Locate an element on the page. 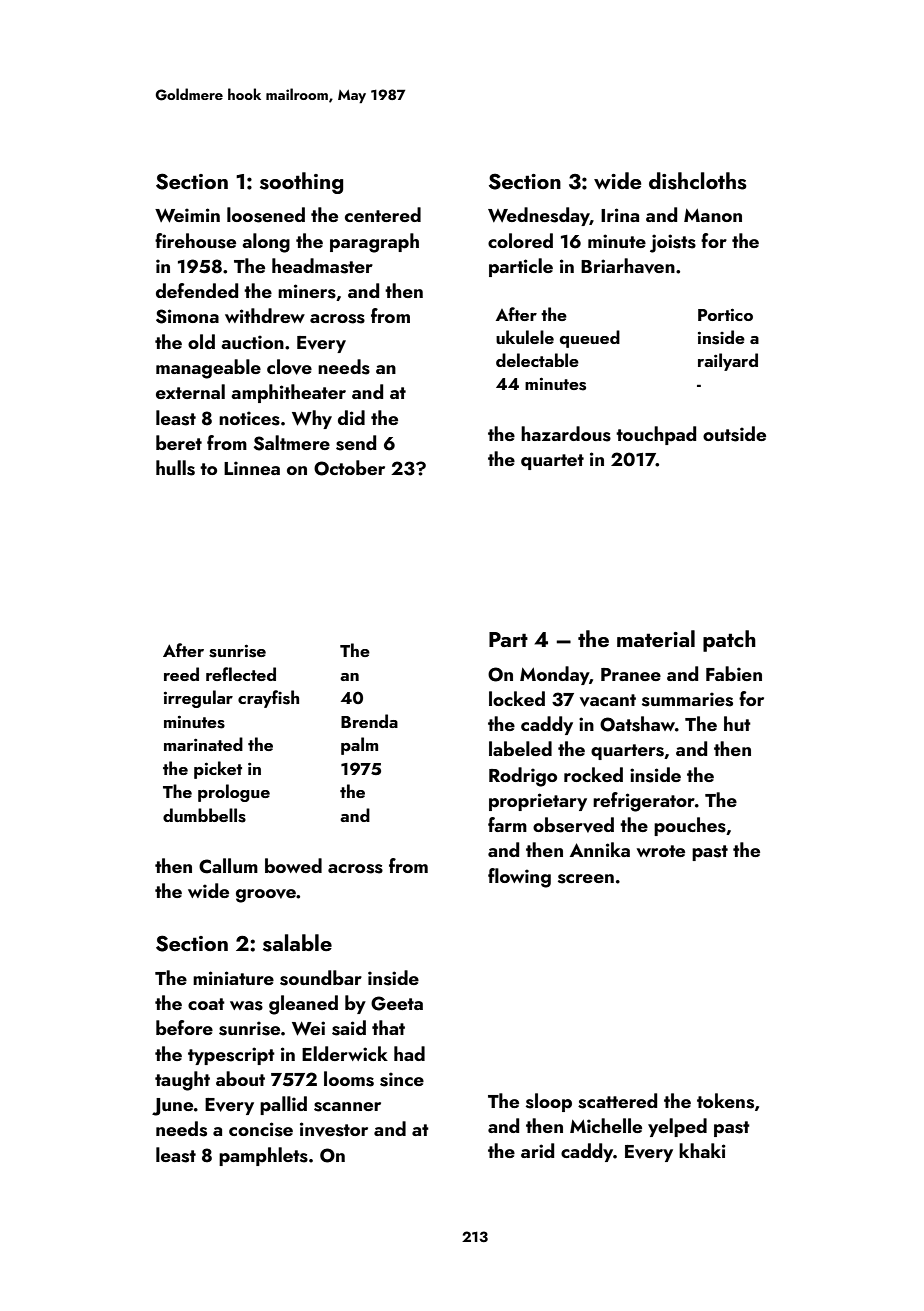  scattered is located at coordinates (617, 1101).
